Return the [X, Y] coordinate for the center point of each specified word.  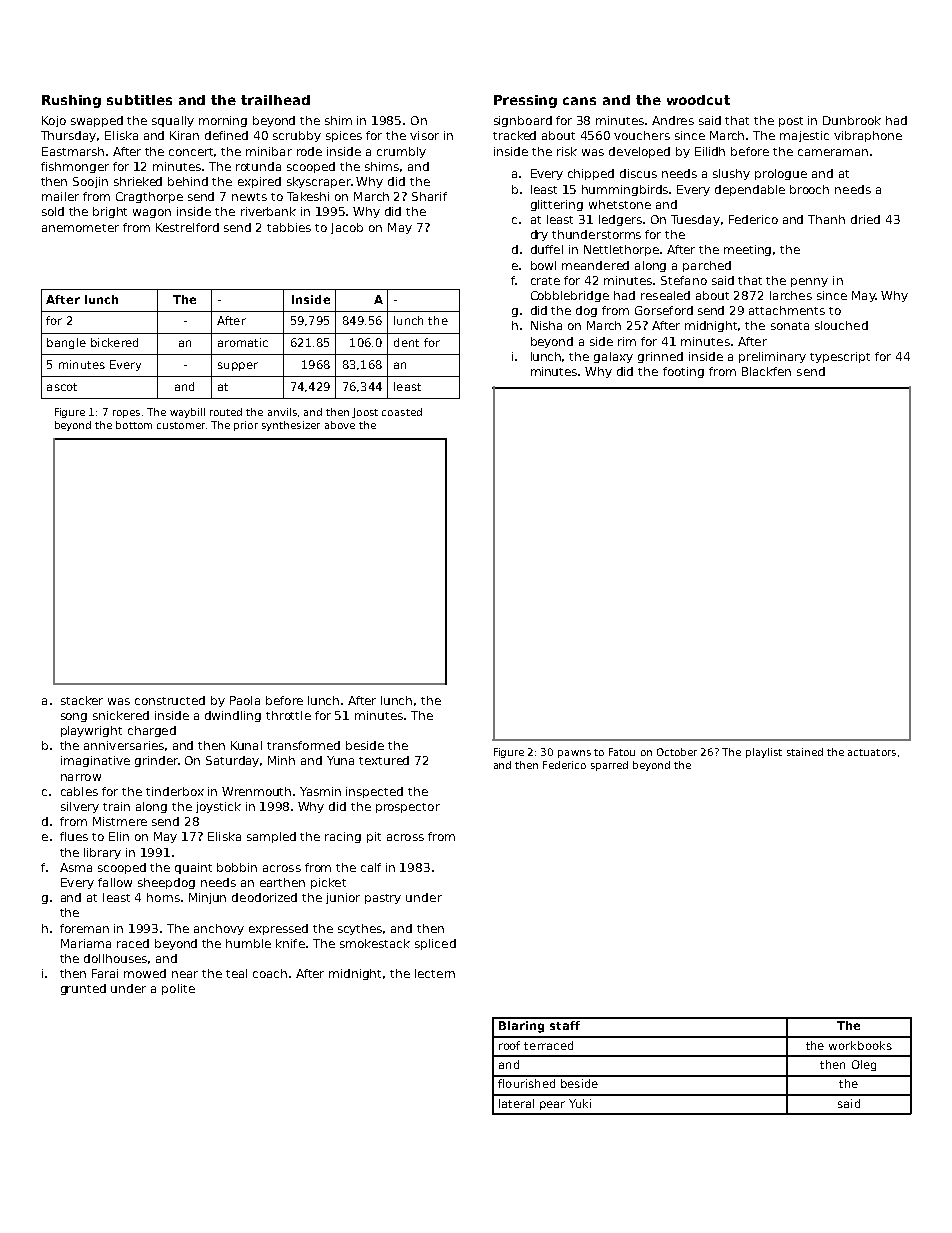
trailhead [275, 100]
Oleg [864, 1065]
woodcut [698, 100]
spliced [435, 944]
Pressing [525, 101]
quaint [193, 868]
